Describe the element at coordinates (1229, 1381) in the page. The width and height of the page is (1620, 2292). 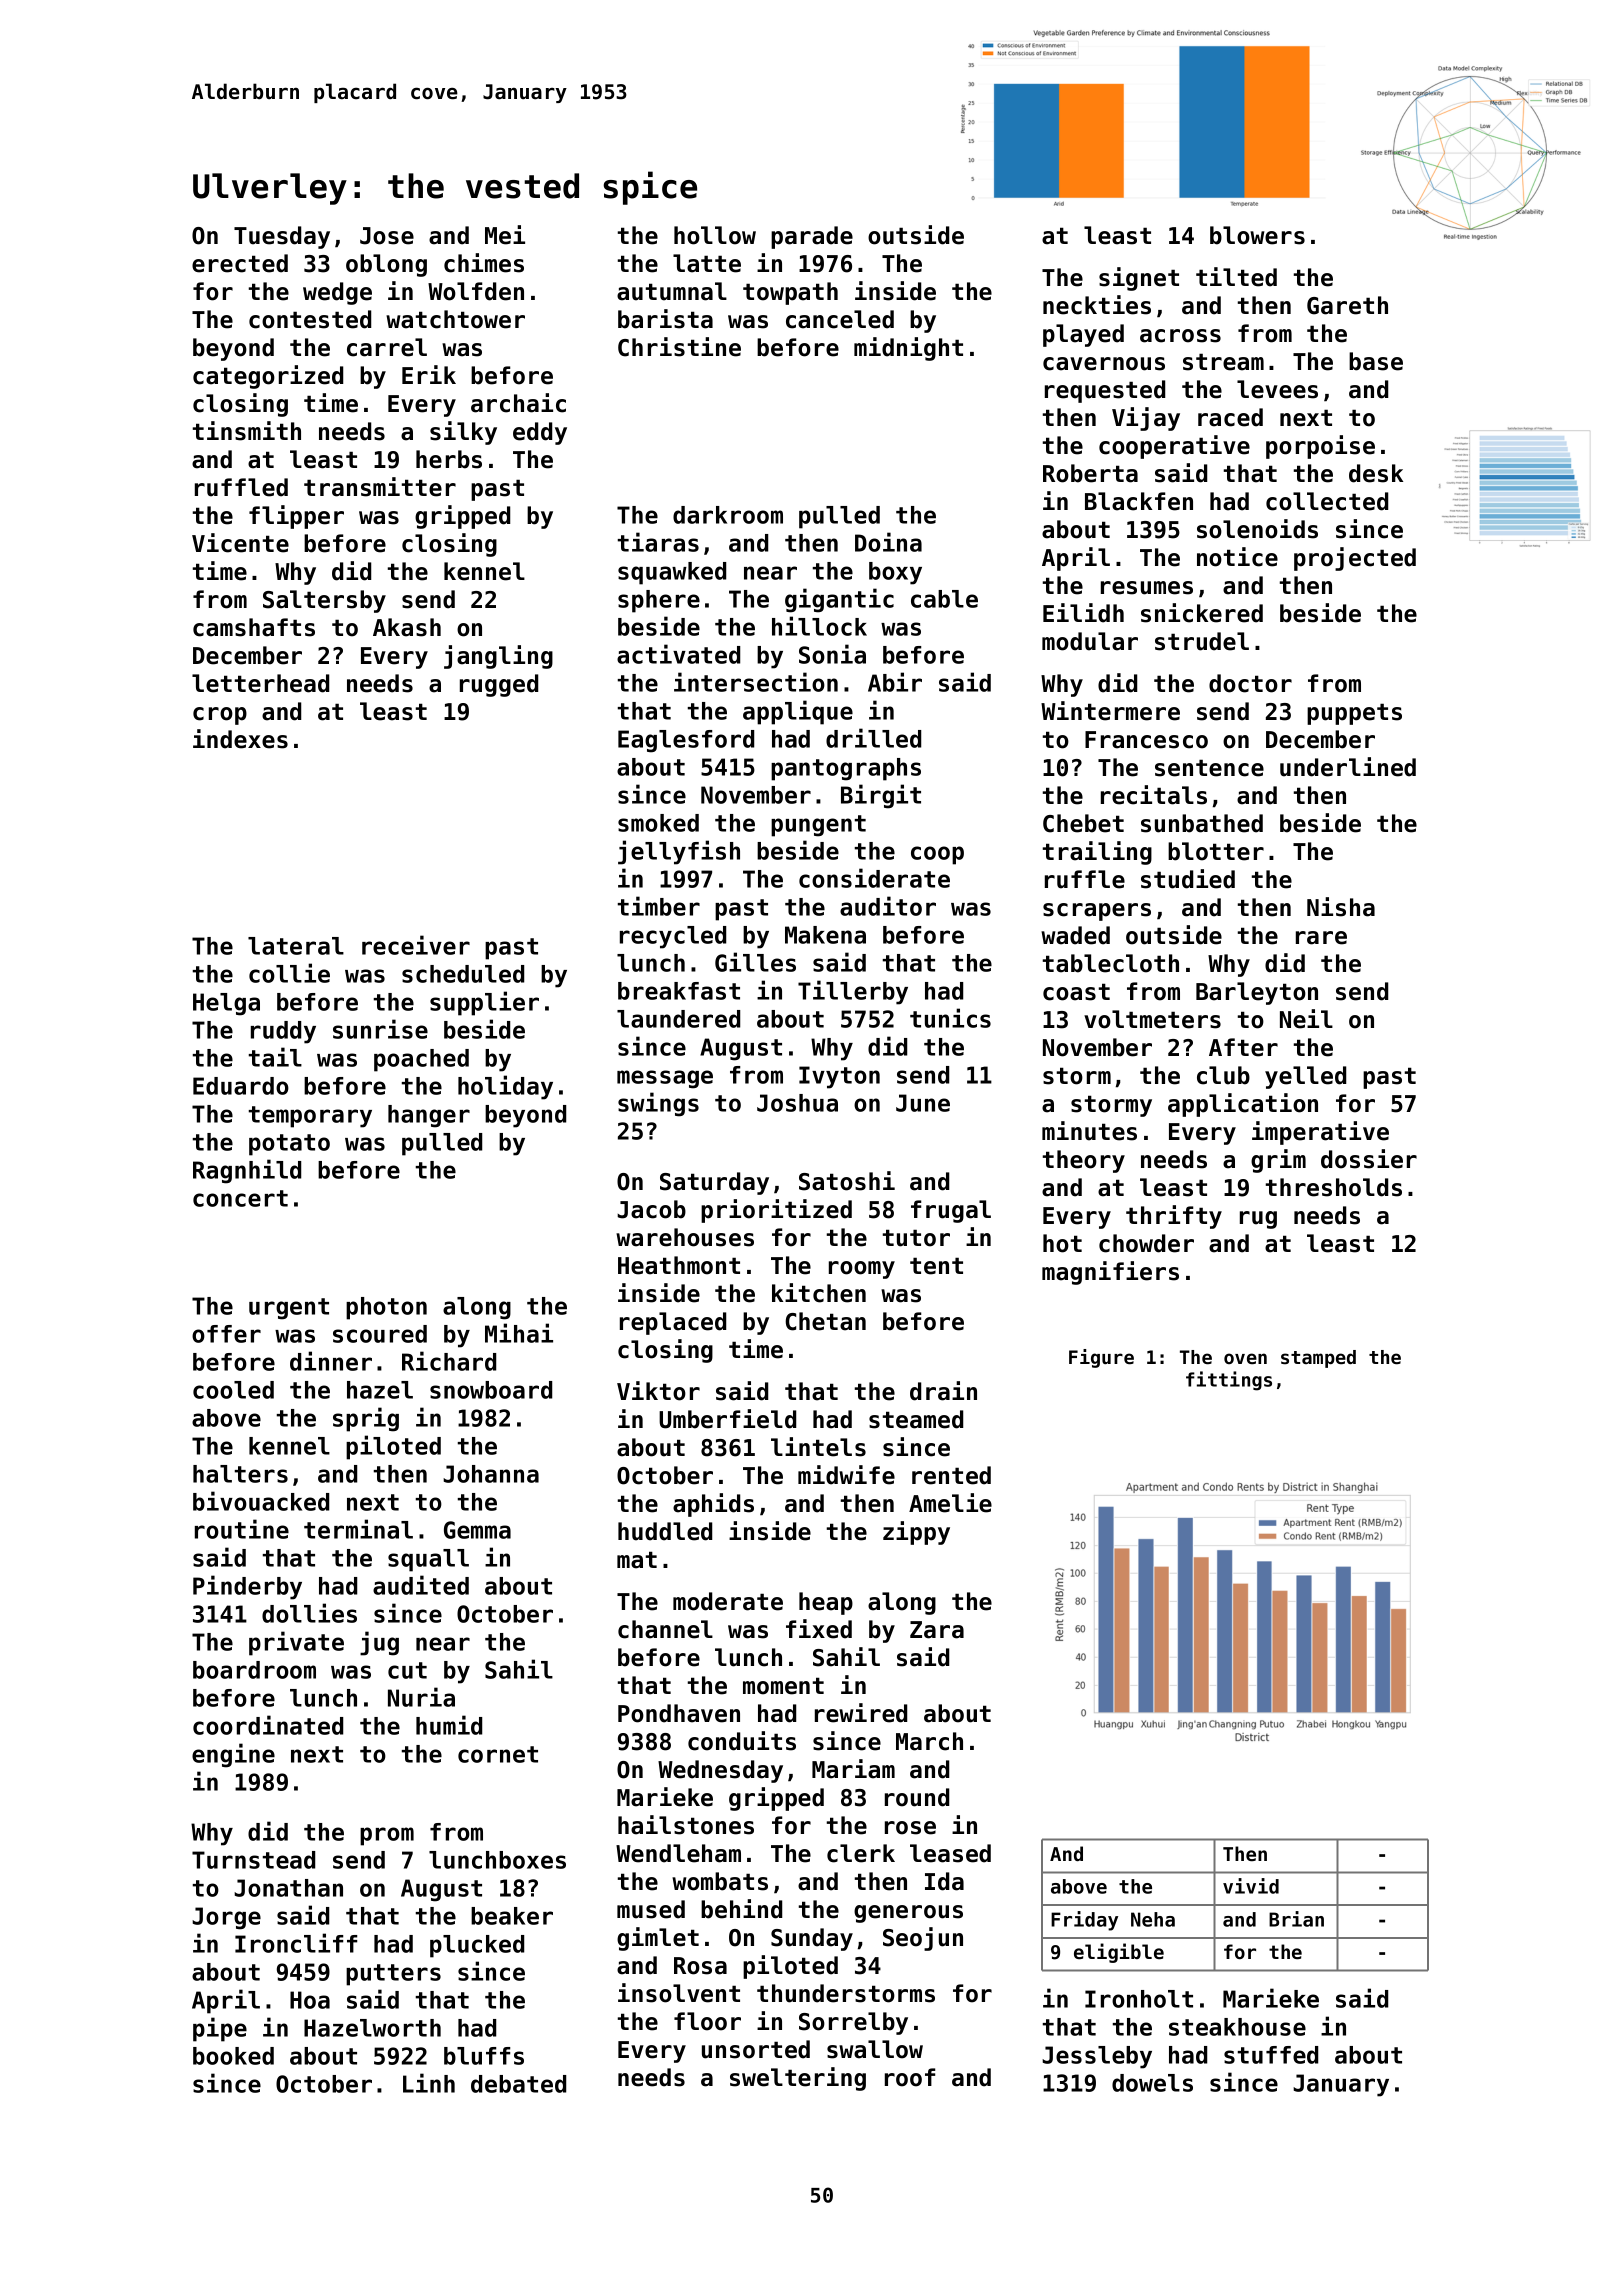
I see `fittings` at that location.
